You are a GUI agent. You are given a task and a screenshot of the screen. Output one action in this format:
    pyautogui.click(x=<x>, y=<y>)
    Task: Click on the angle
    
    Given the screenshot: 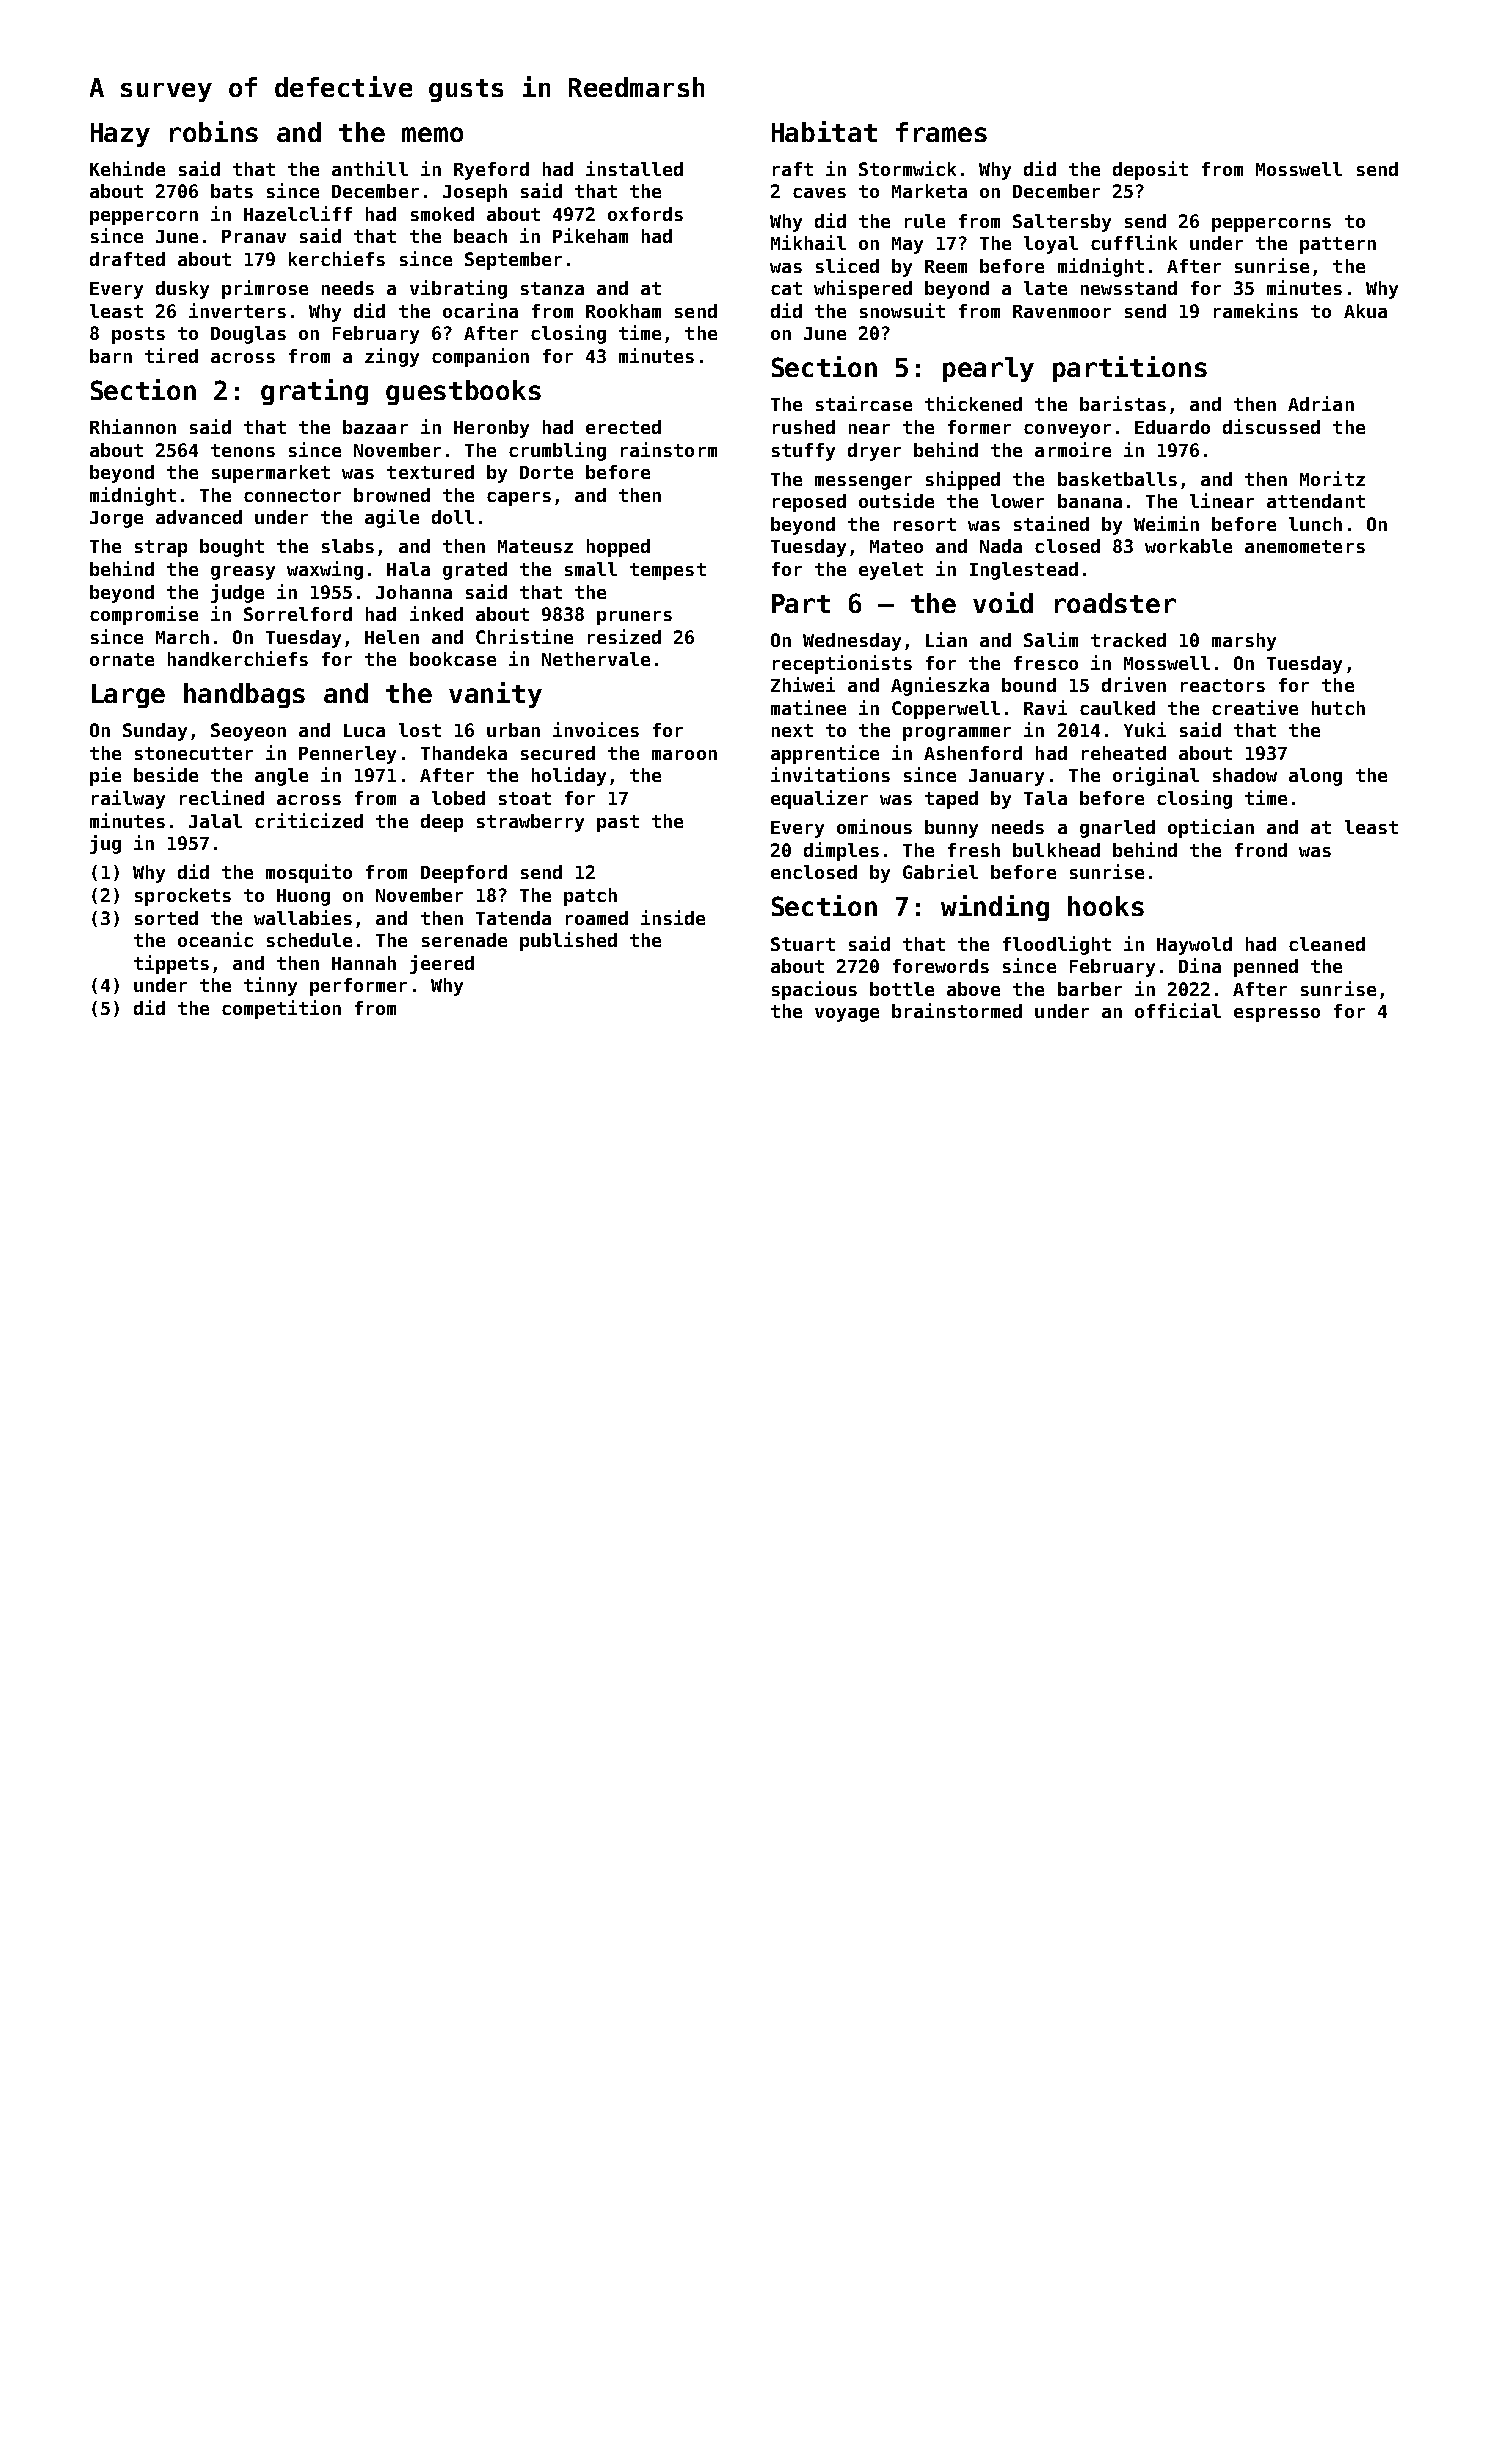 What is the action you would take?
    pyautogui.click(x=281, y=777)
